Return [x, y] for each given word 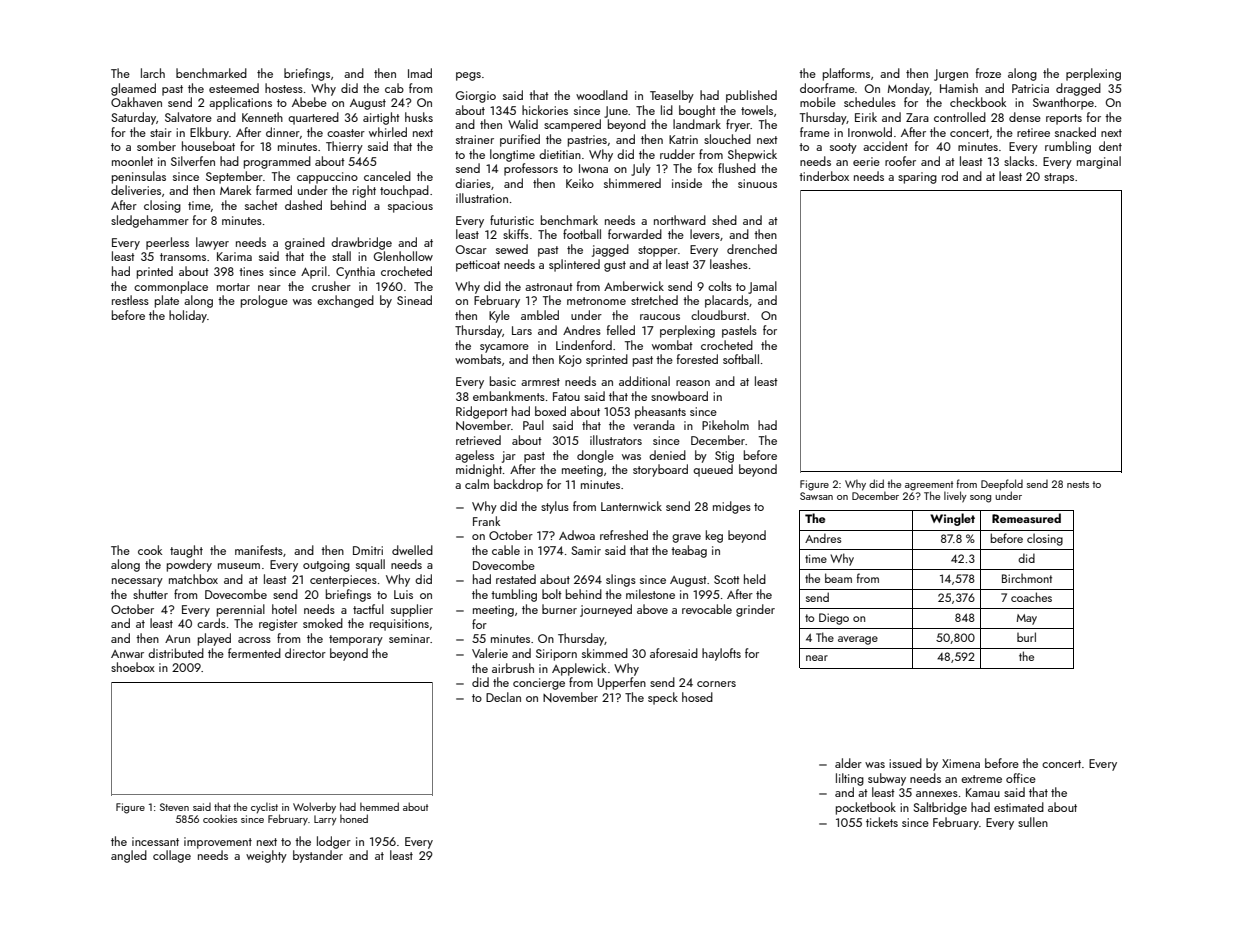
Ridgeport [482, 412]
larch [153, 73]
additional [644, 381]
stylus [555, 507]
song [980, 499]
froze [988, 73]
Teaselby [672, 96]
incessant [155, 841]
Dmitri [368, 550]
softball [741, 359]
